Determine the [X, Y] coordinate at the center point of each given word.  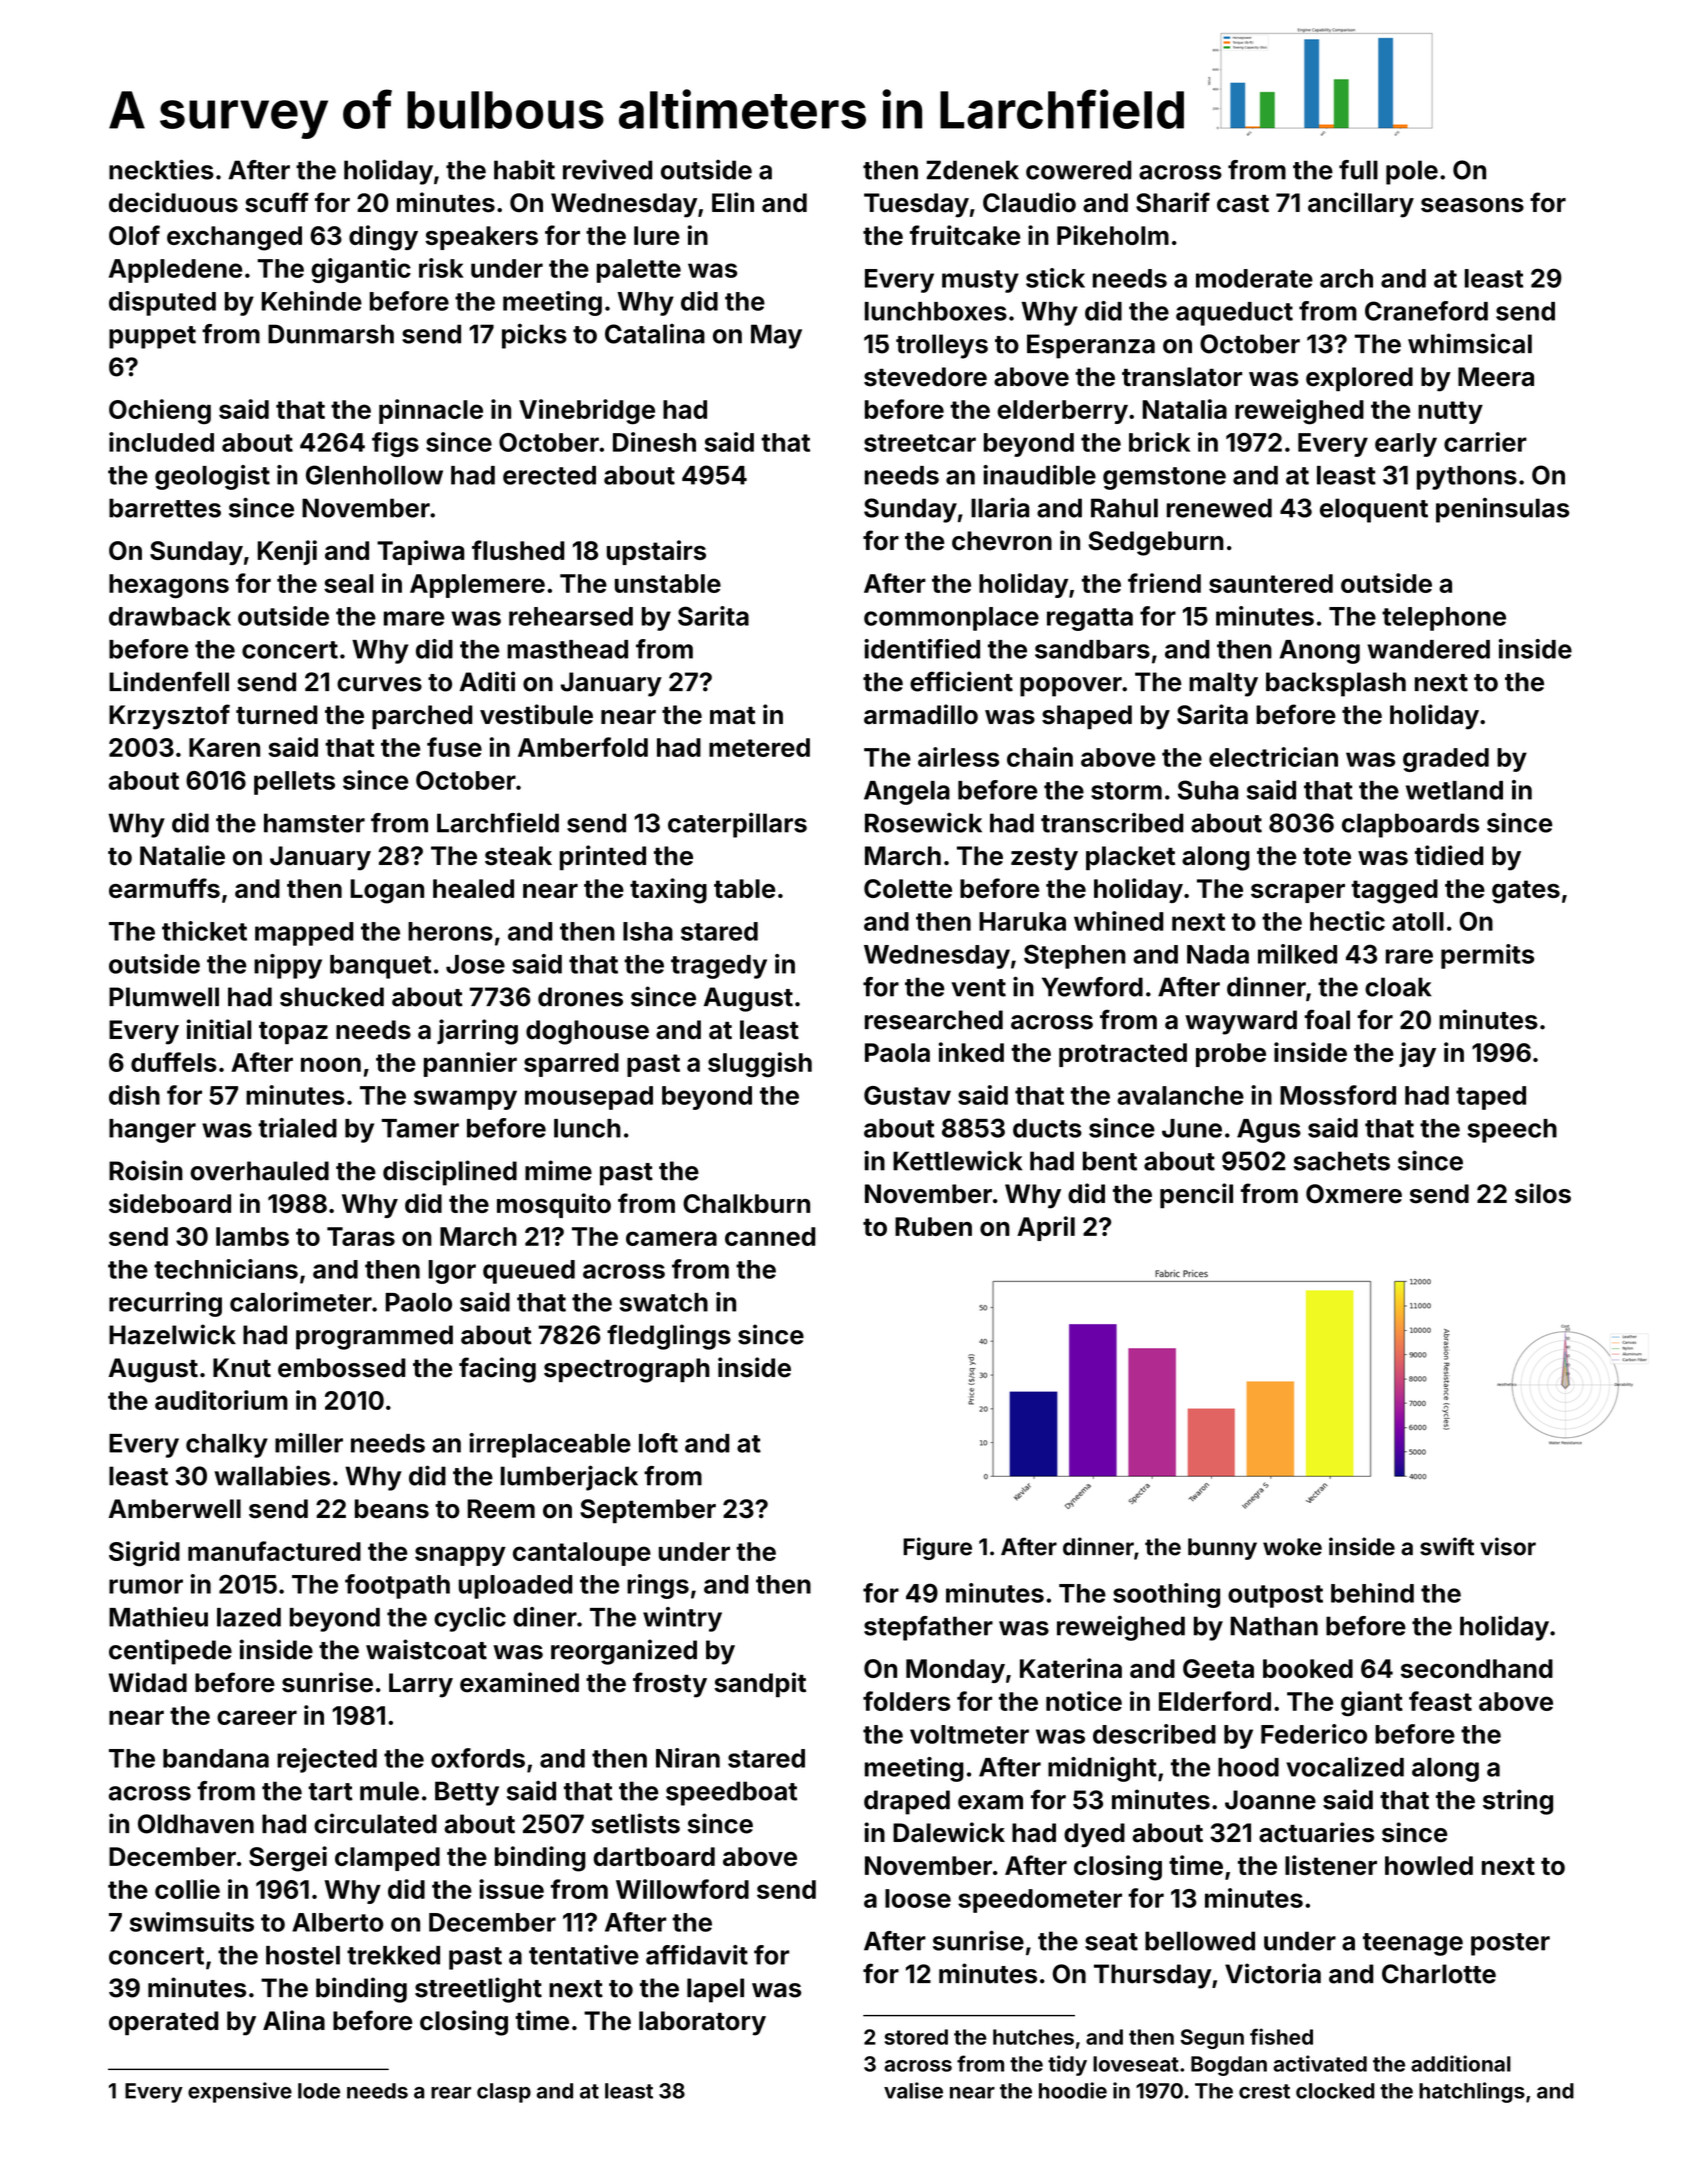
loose [918, 1898]
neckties [161, 169]
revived [607, 169]
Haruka [1022, 921]
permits [1487, 956]
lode [319, 2091]
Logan [387, 891]
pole [1412, 172]
